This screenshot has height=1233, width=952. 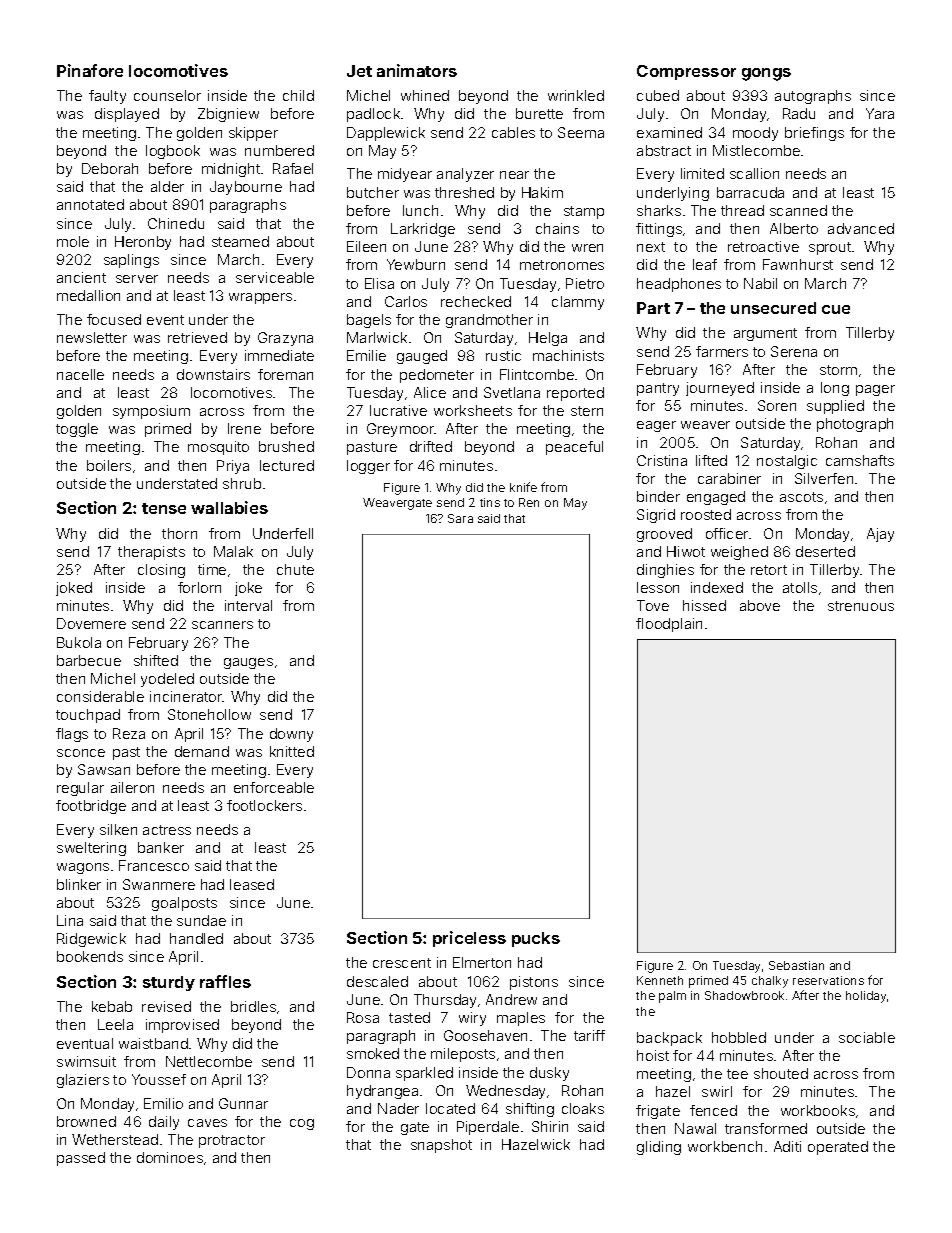 I want to click on Pinafore, so click(x=90, y=70).
